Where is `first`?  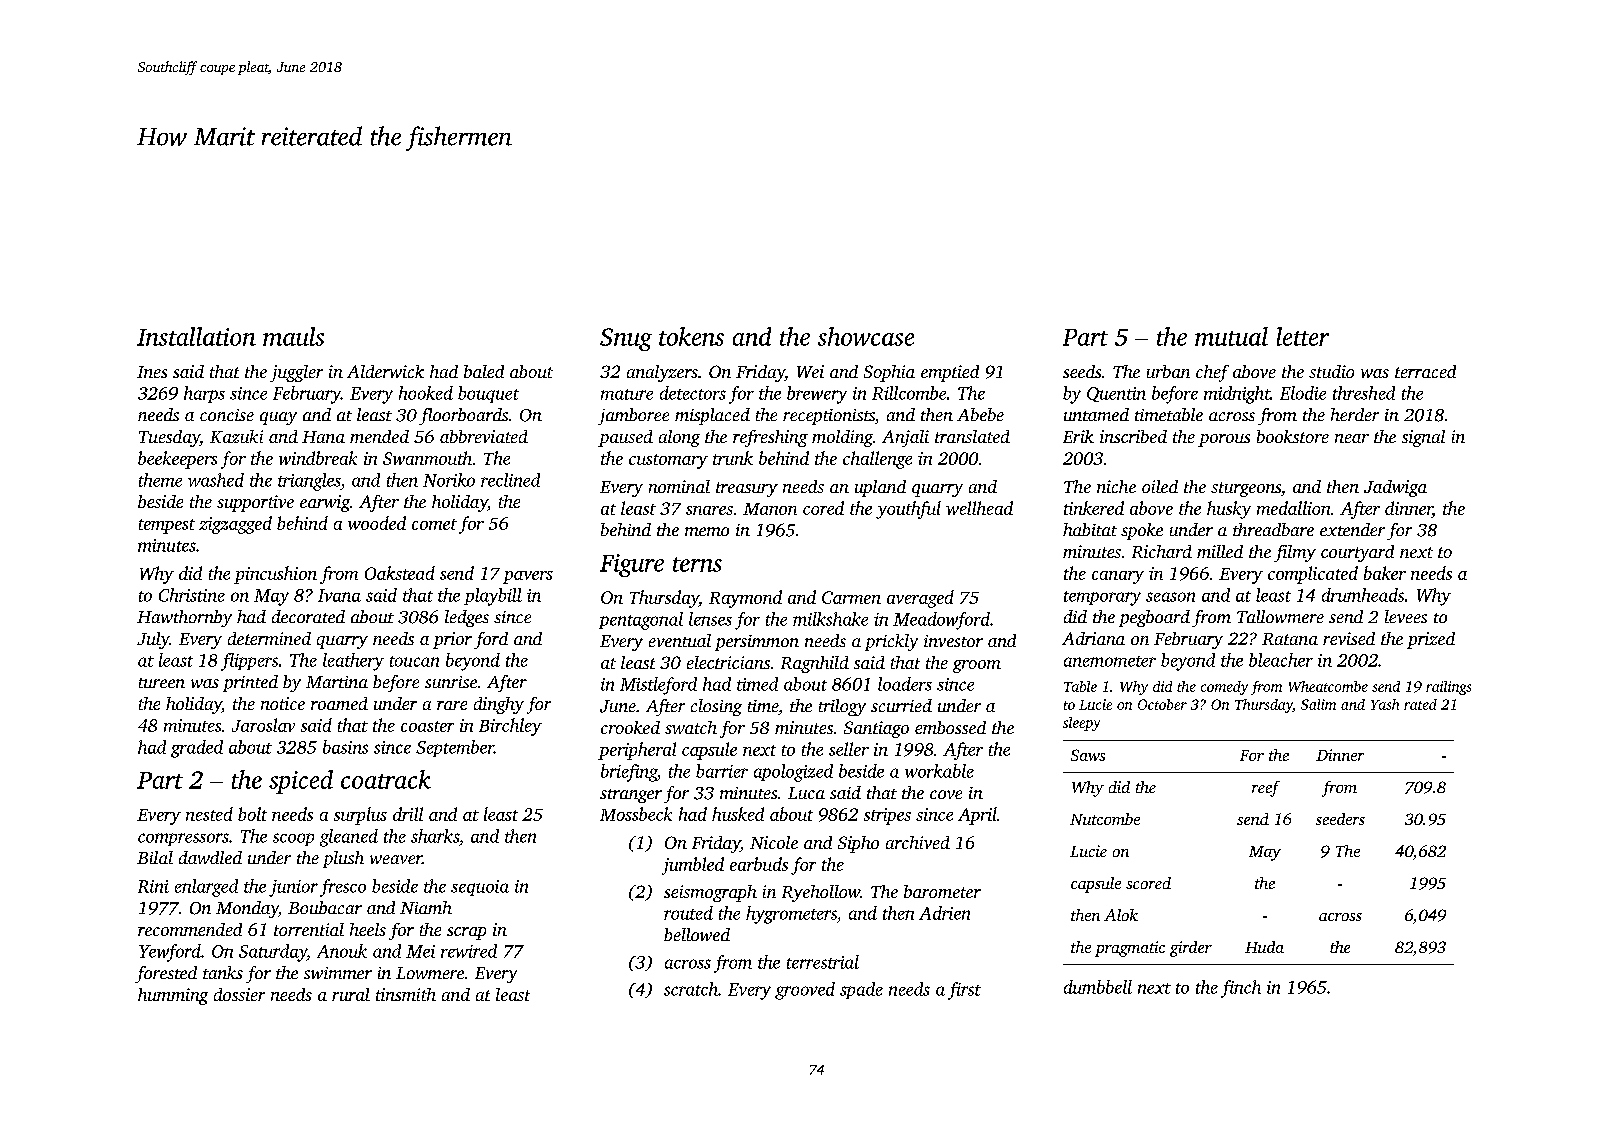 first is located at coordinates (964, 991).
